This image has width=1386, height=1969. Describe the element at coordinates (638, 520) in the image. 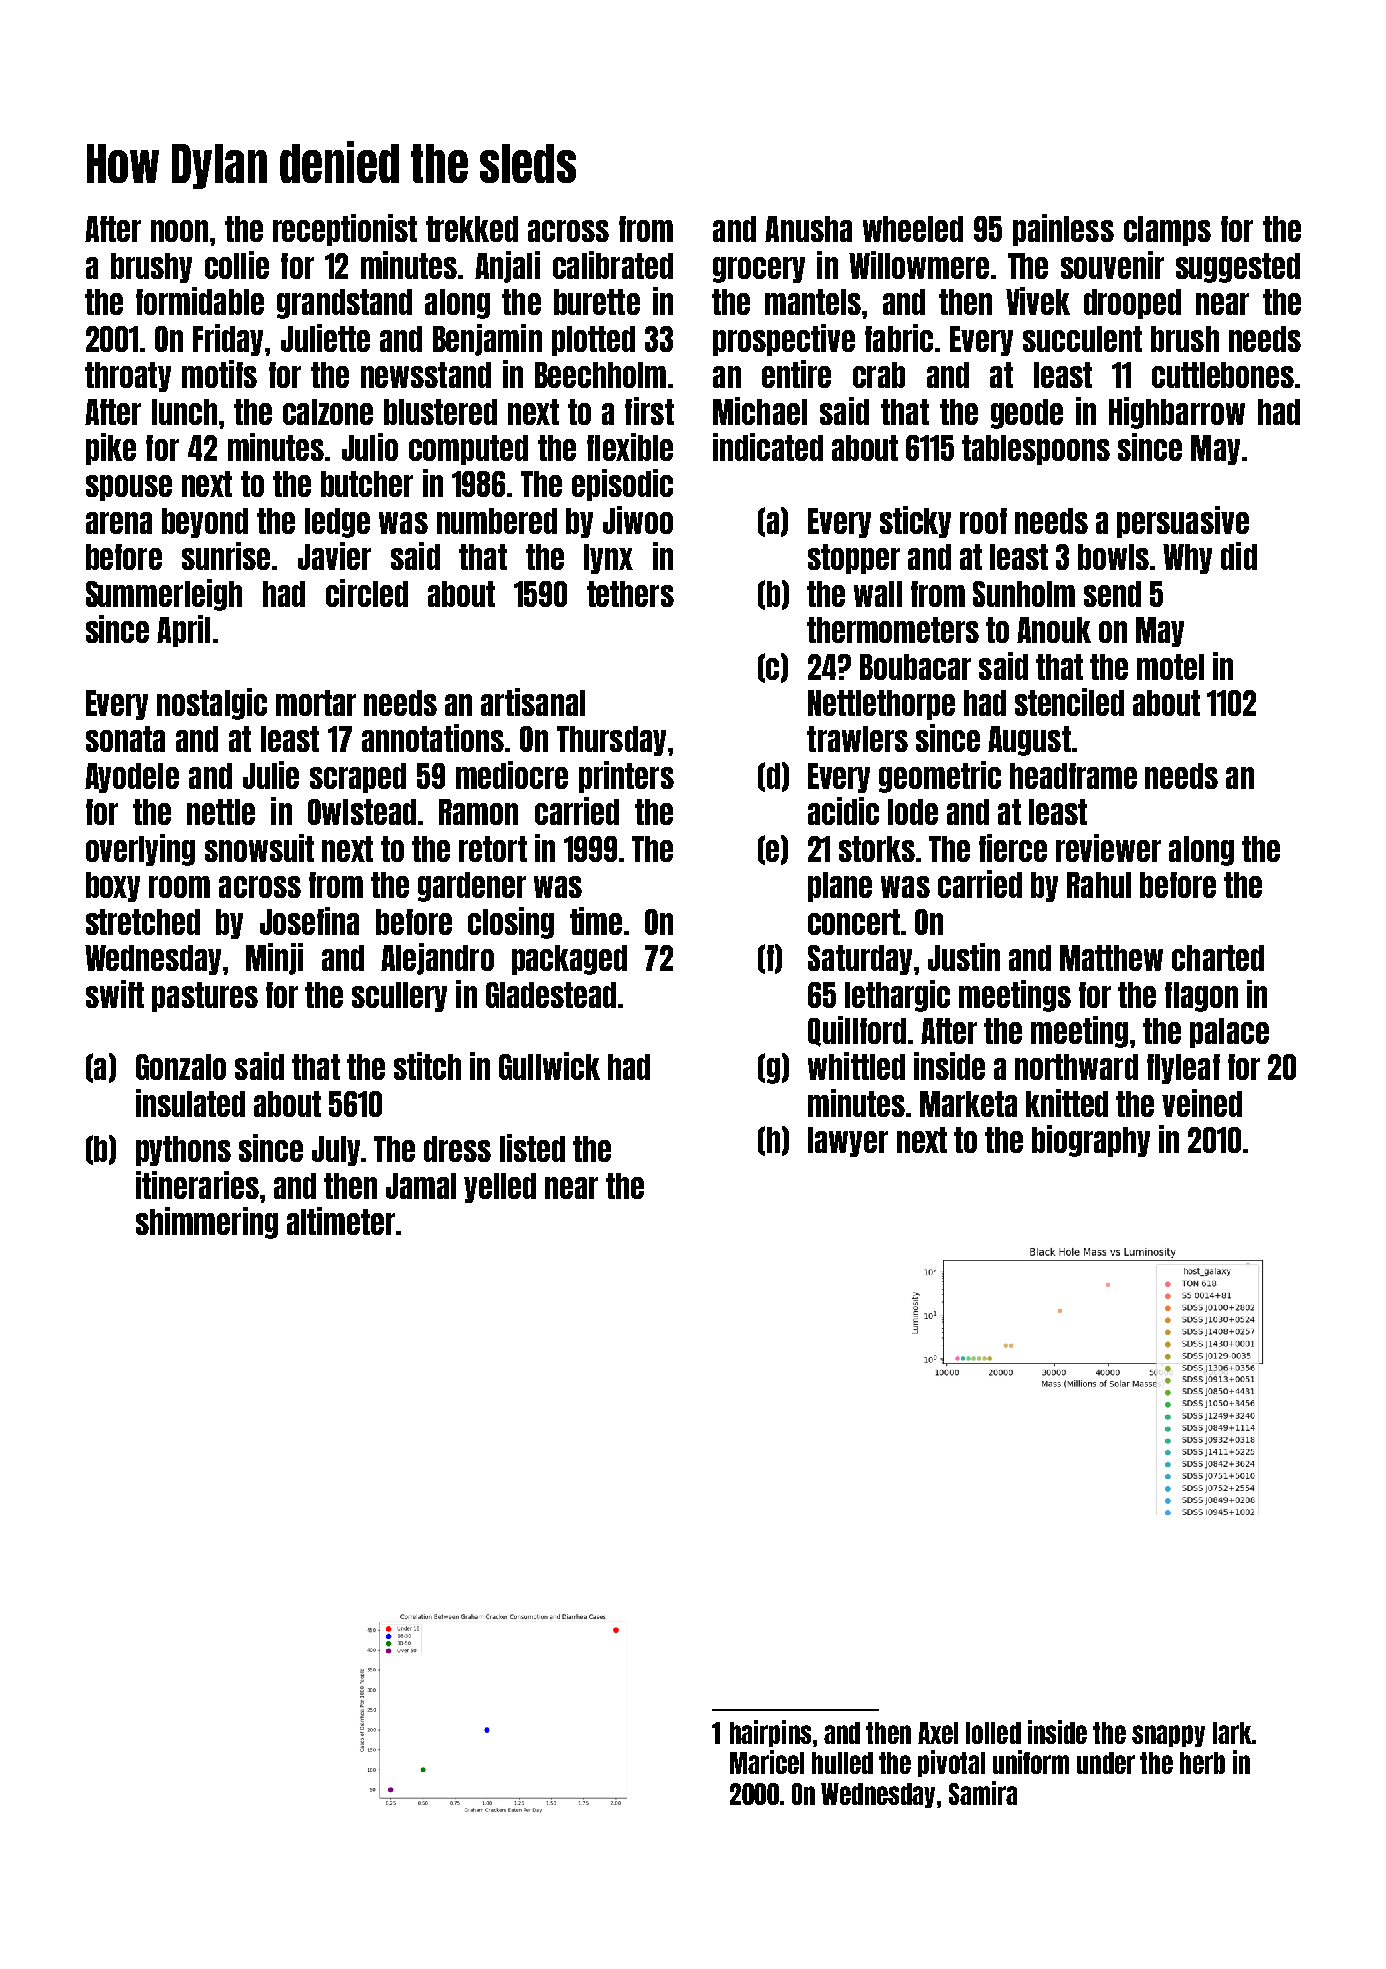

I see `Jiwoo` at that location.
